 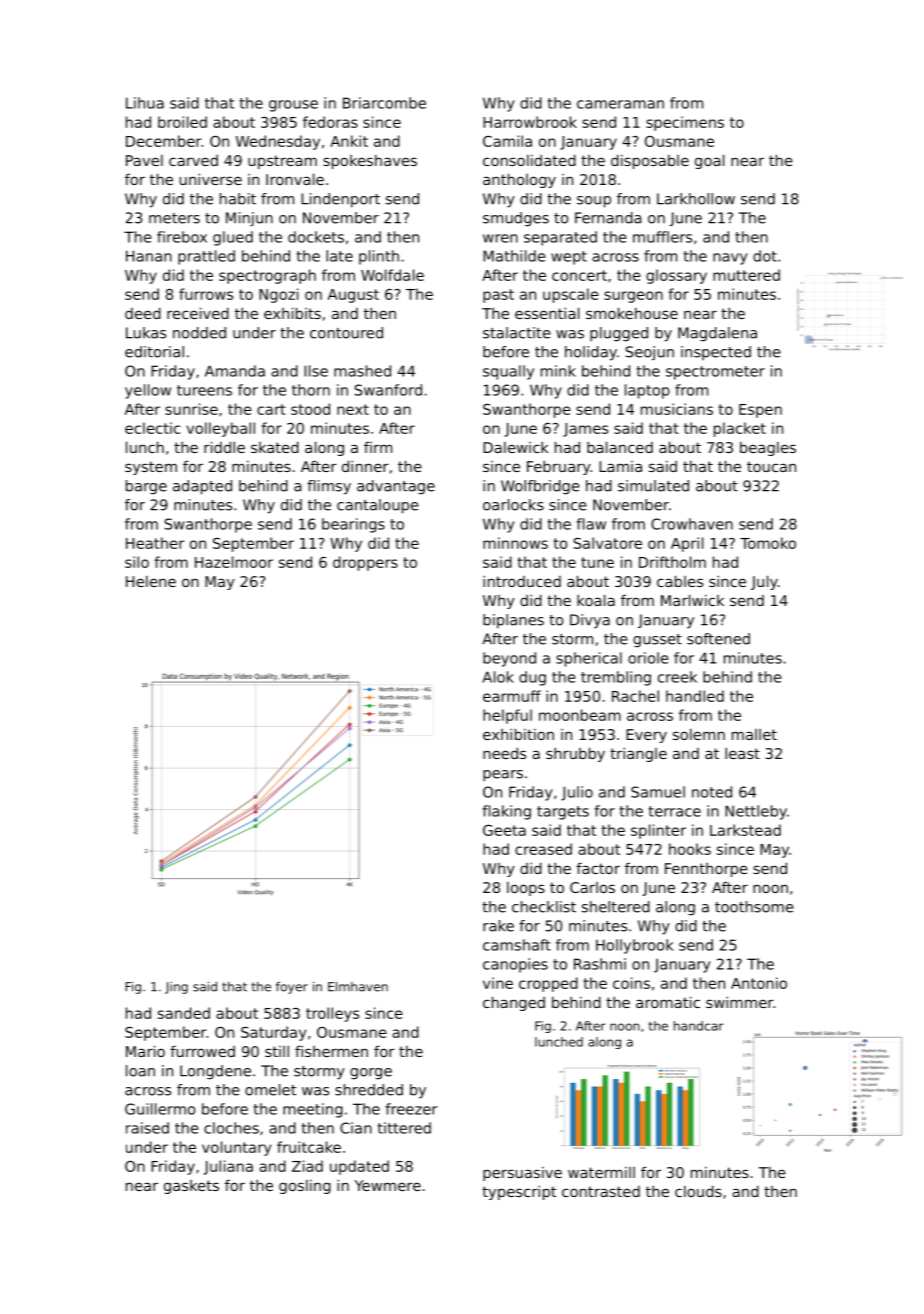 What do you see at coordinates (698, 1191) in the image?
I see `clouds` at bounding box center [698, 1191].
